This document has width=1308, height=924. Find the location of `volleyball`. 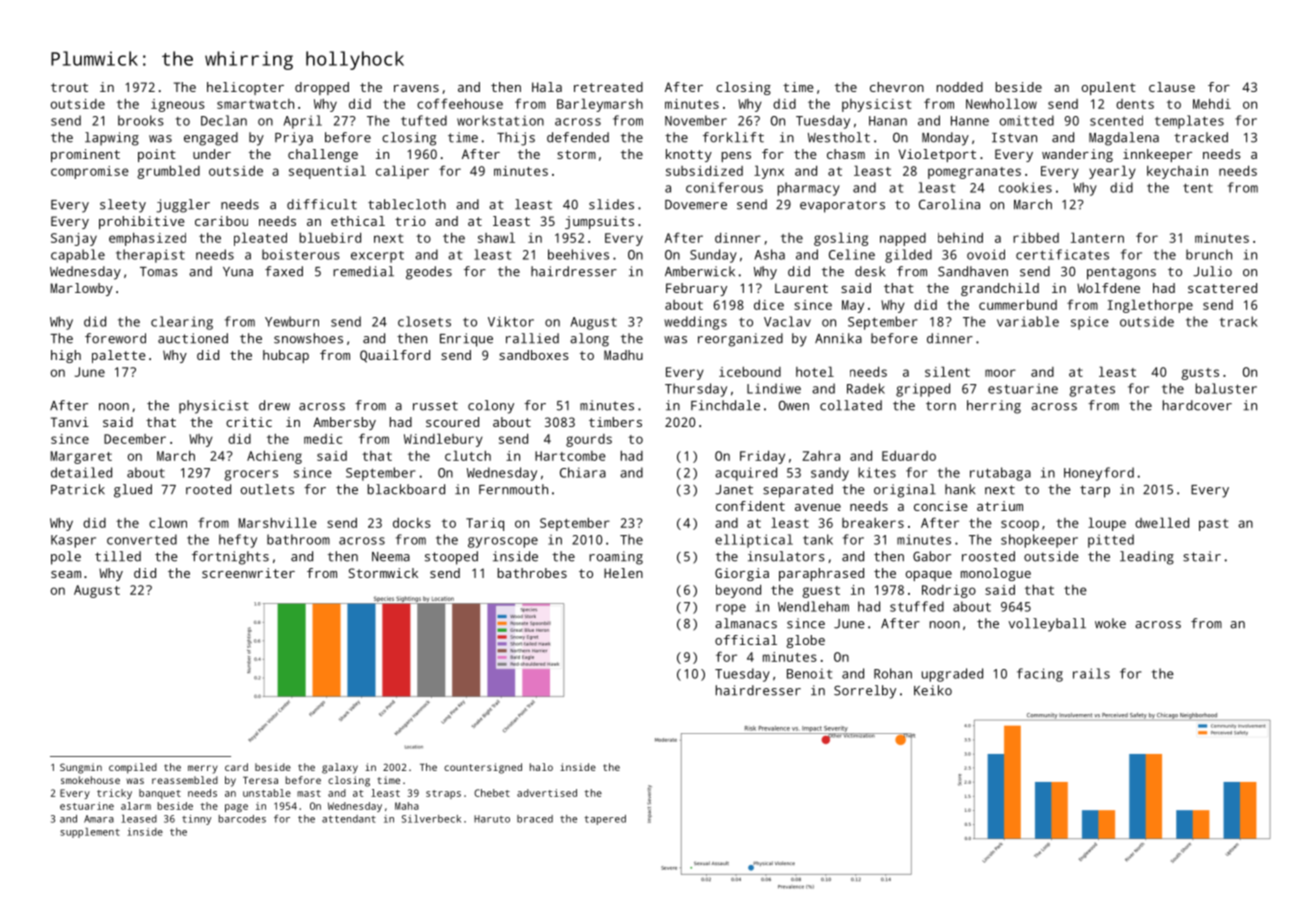

volleyball is located at coordinates (1047, 625).
